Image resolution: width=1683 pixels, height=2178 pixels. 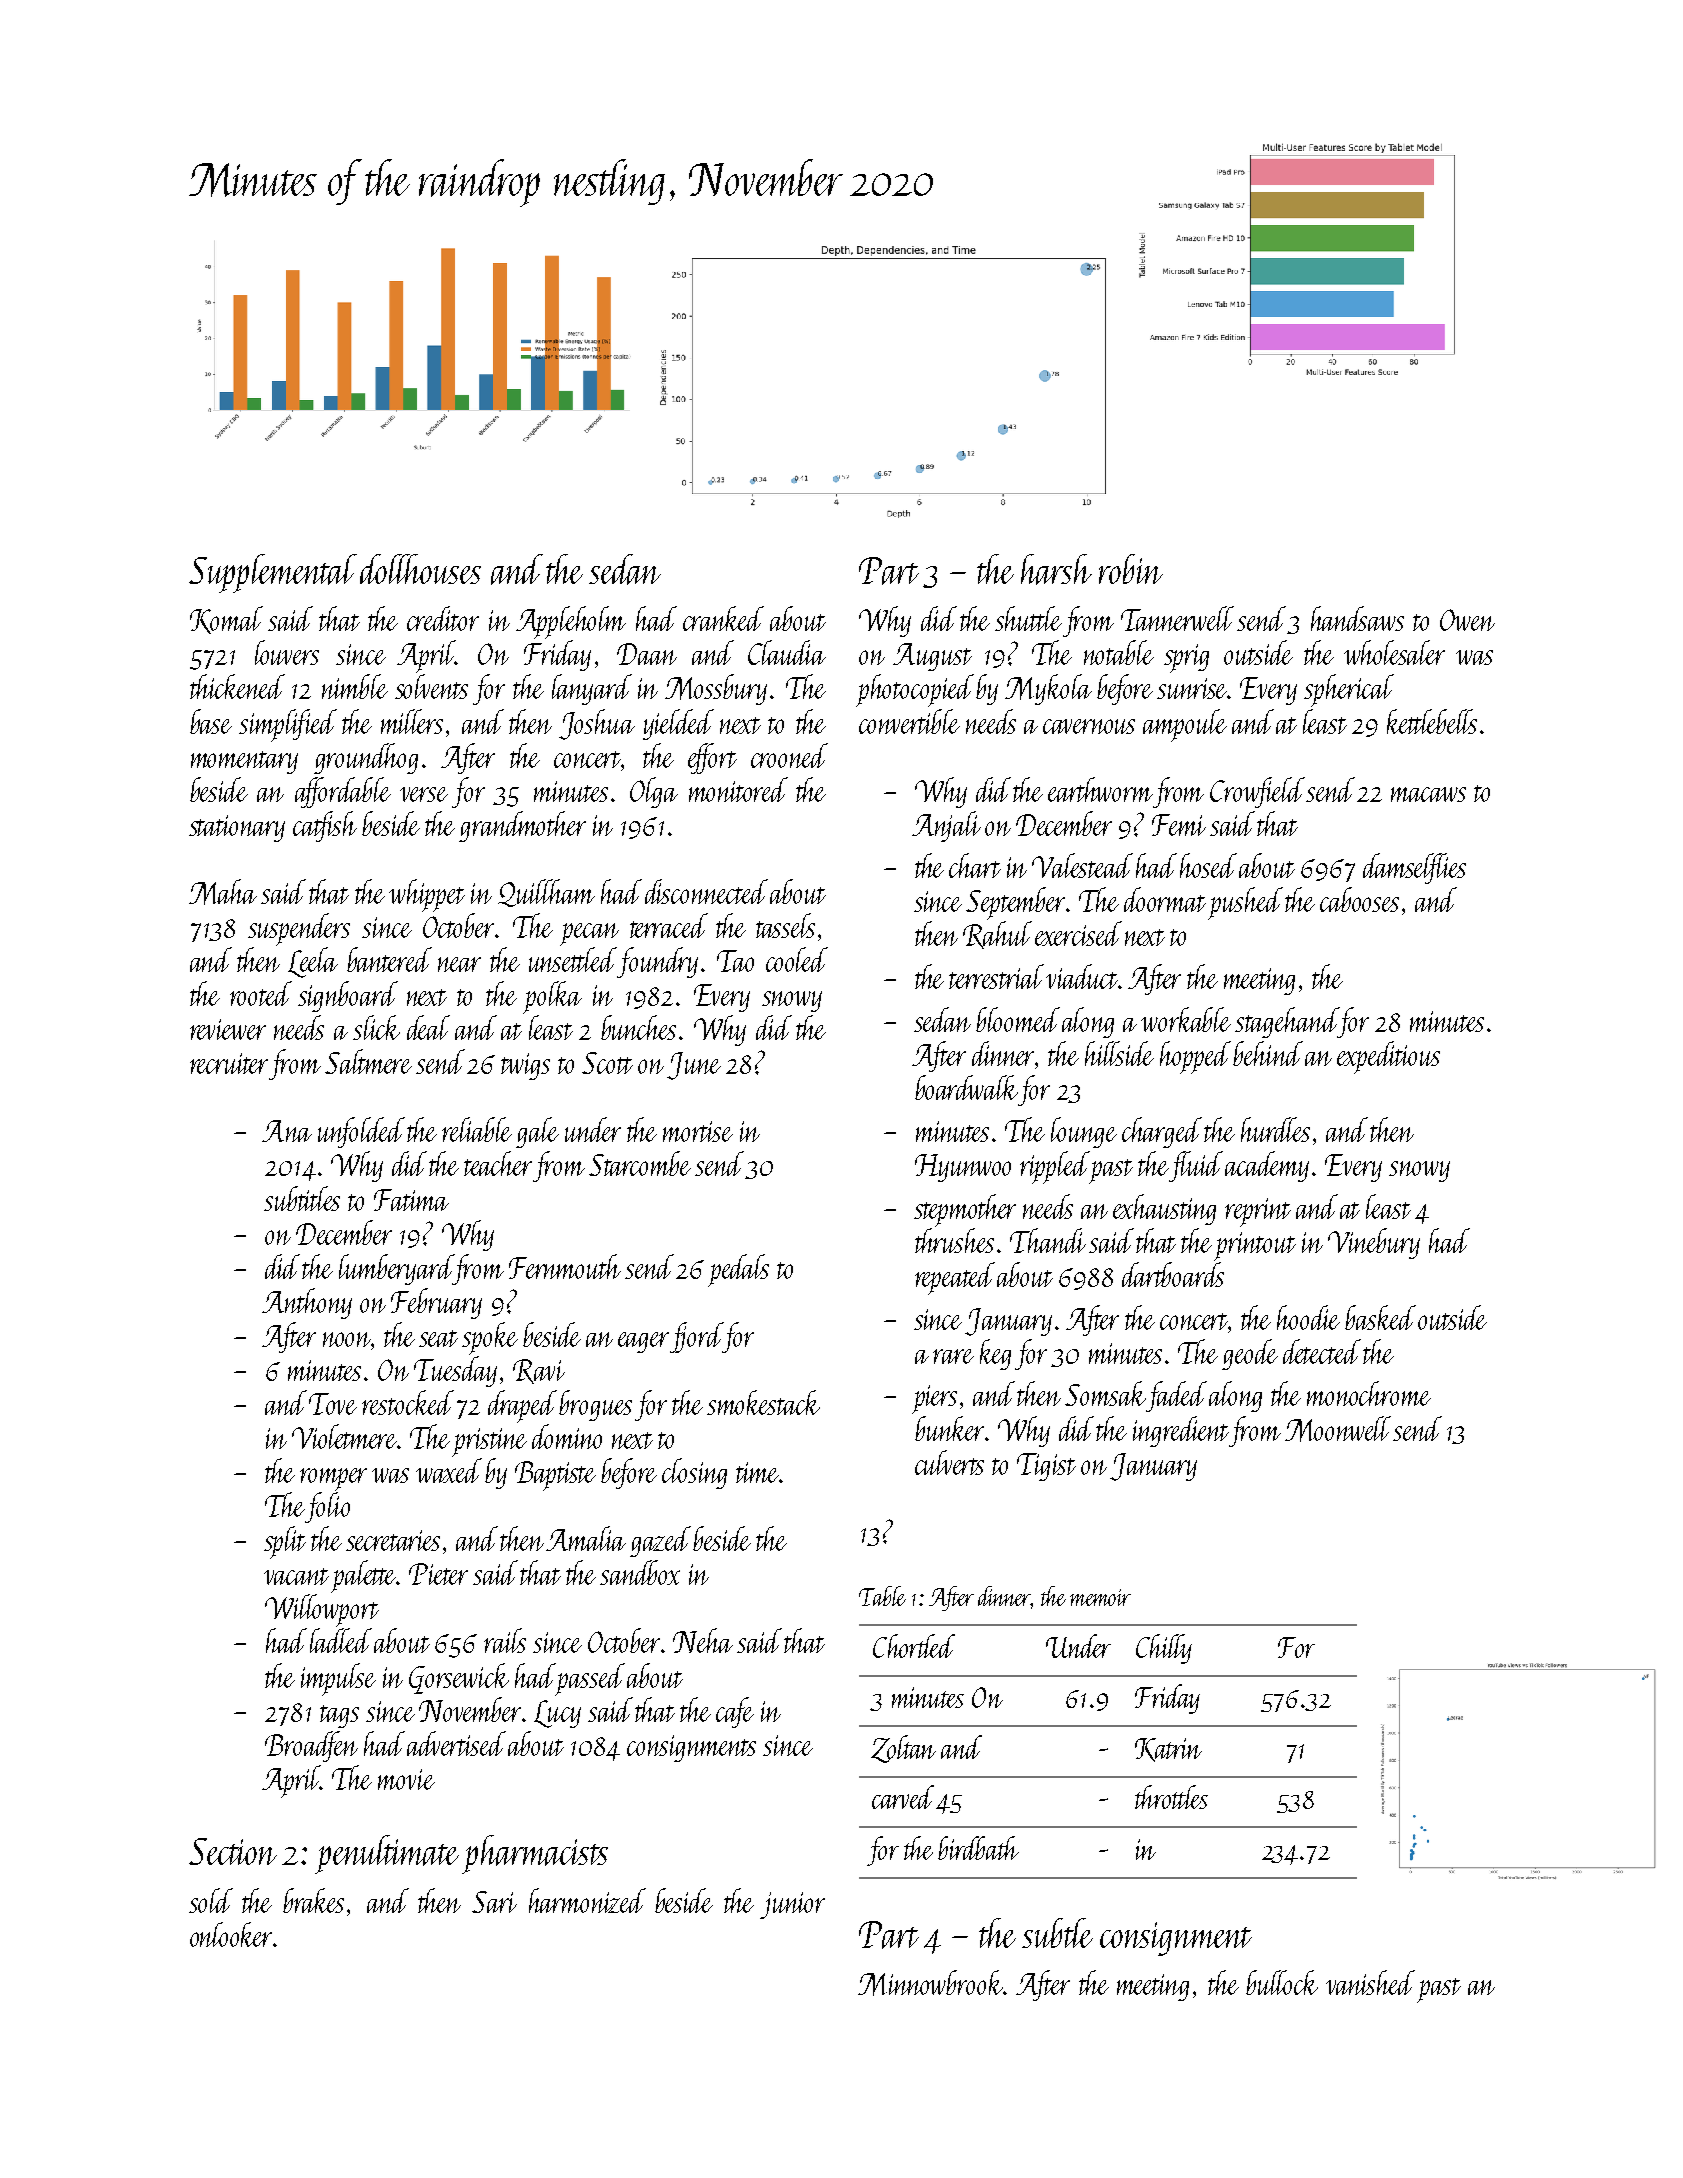 What do you see at coordinates (525, 1066) in the page?
I see `twigs` at bounding box center [525, 1066].
